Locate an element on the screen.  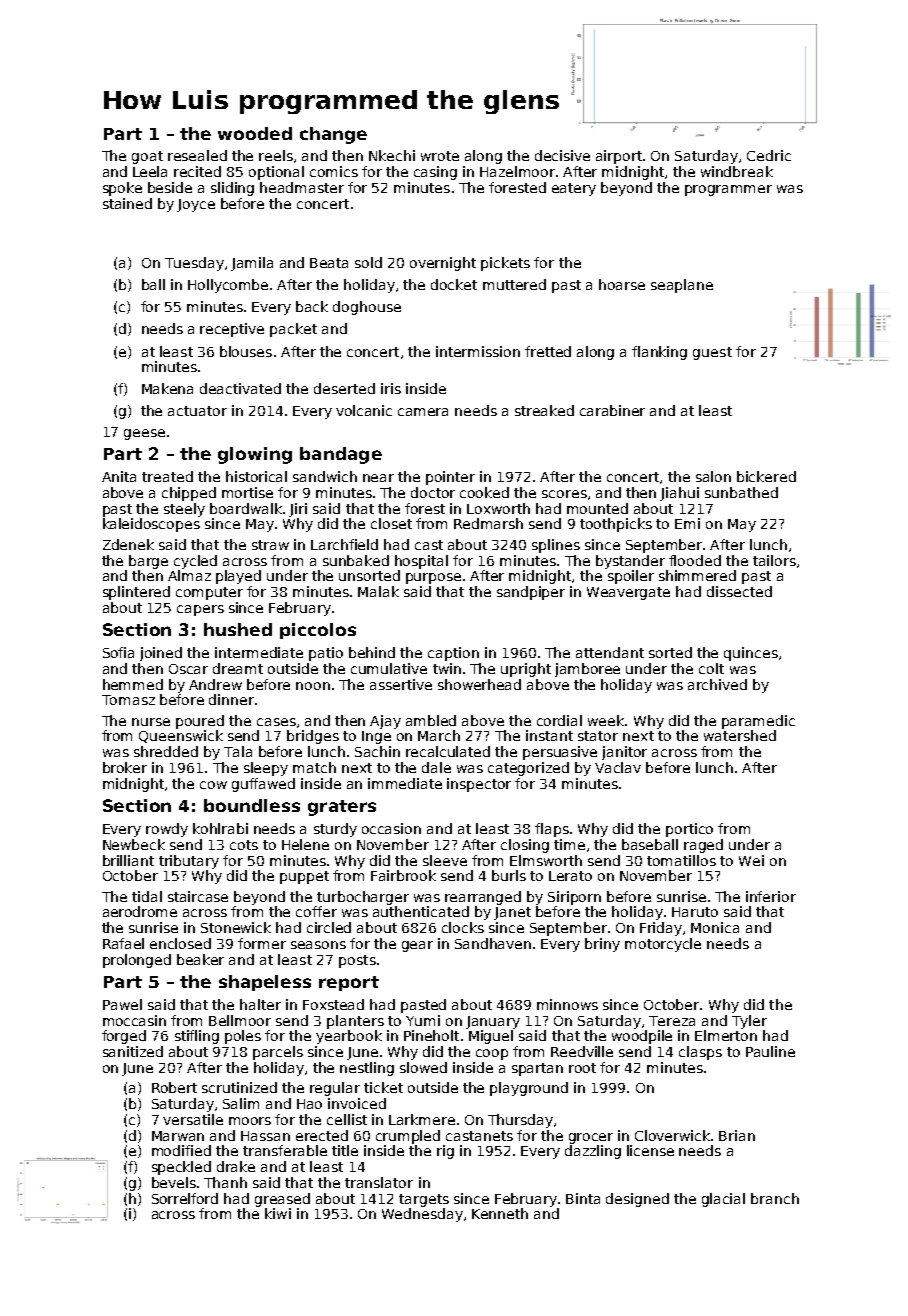
quinces is located at coordinates (751, 654).
